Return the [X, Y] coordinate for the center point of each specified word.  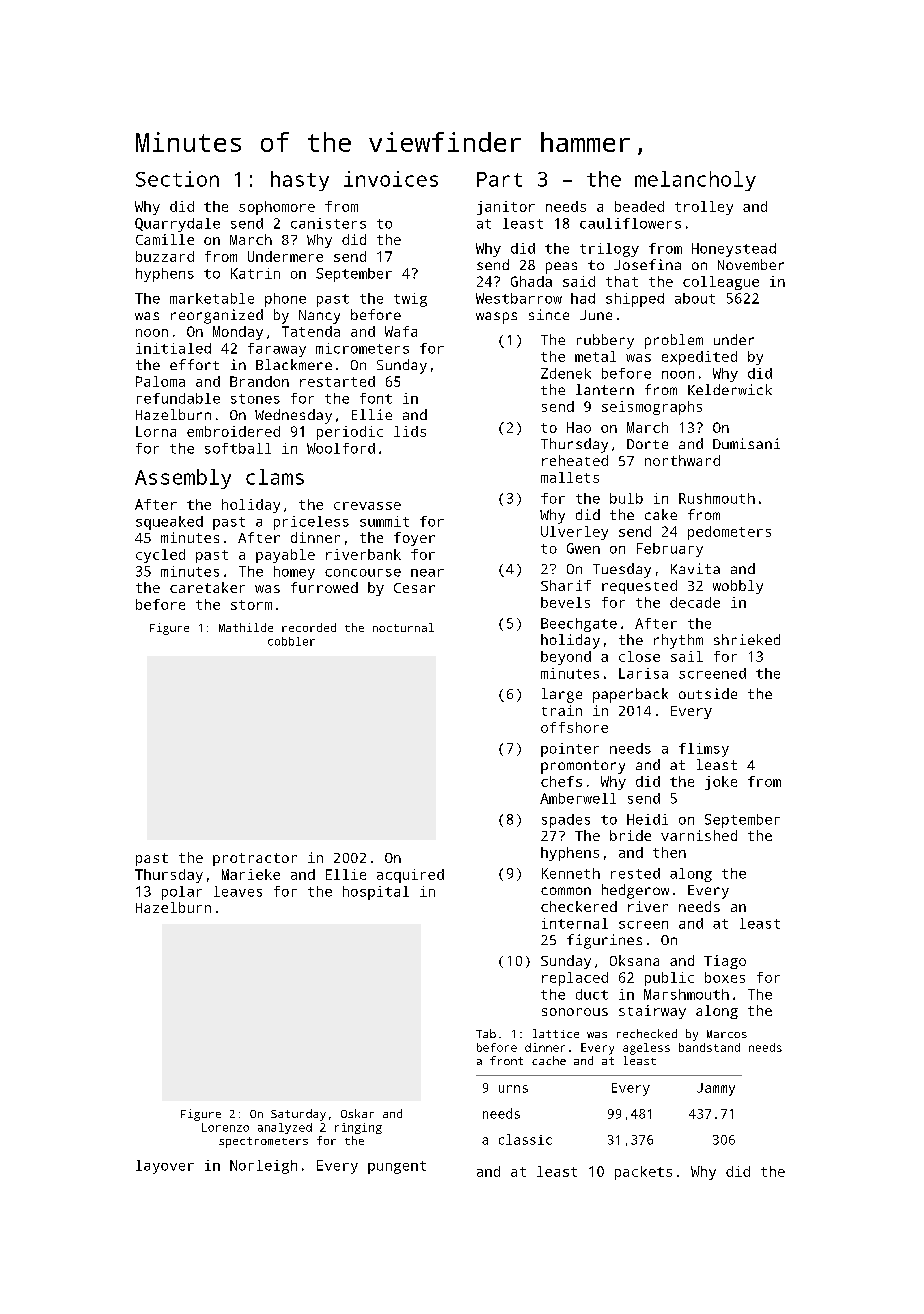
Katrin [255, 273]
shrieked [747, 639]
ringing [358, 1128]
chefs [561, 781]
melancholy [695, 181]
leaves [238, 891]
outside [708, 693]
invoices [391, 179]
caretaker [207, 587]
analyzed [285, 1128]
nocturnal [403, 627]
